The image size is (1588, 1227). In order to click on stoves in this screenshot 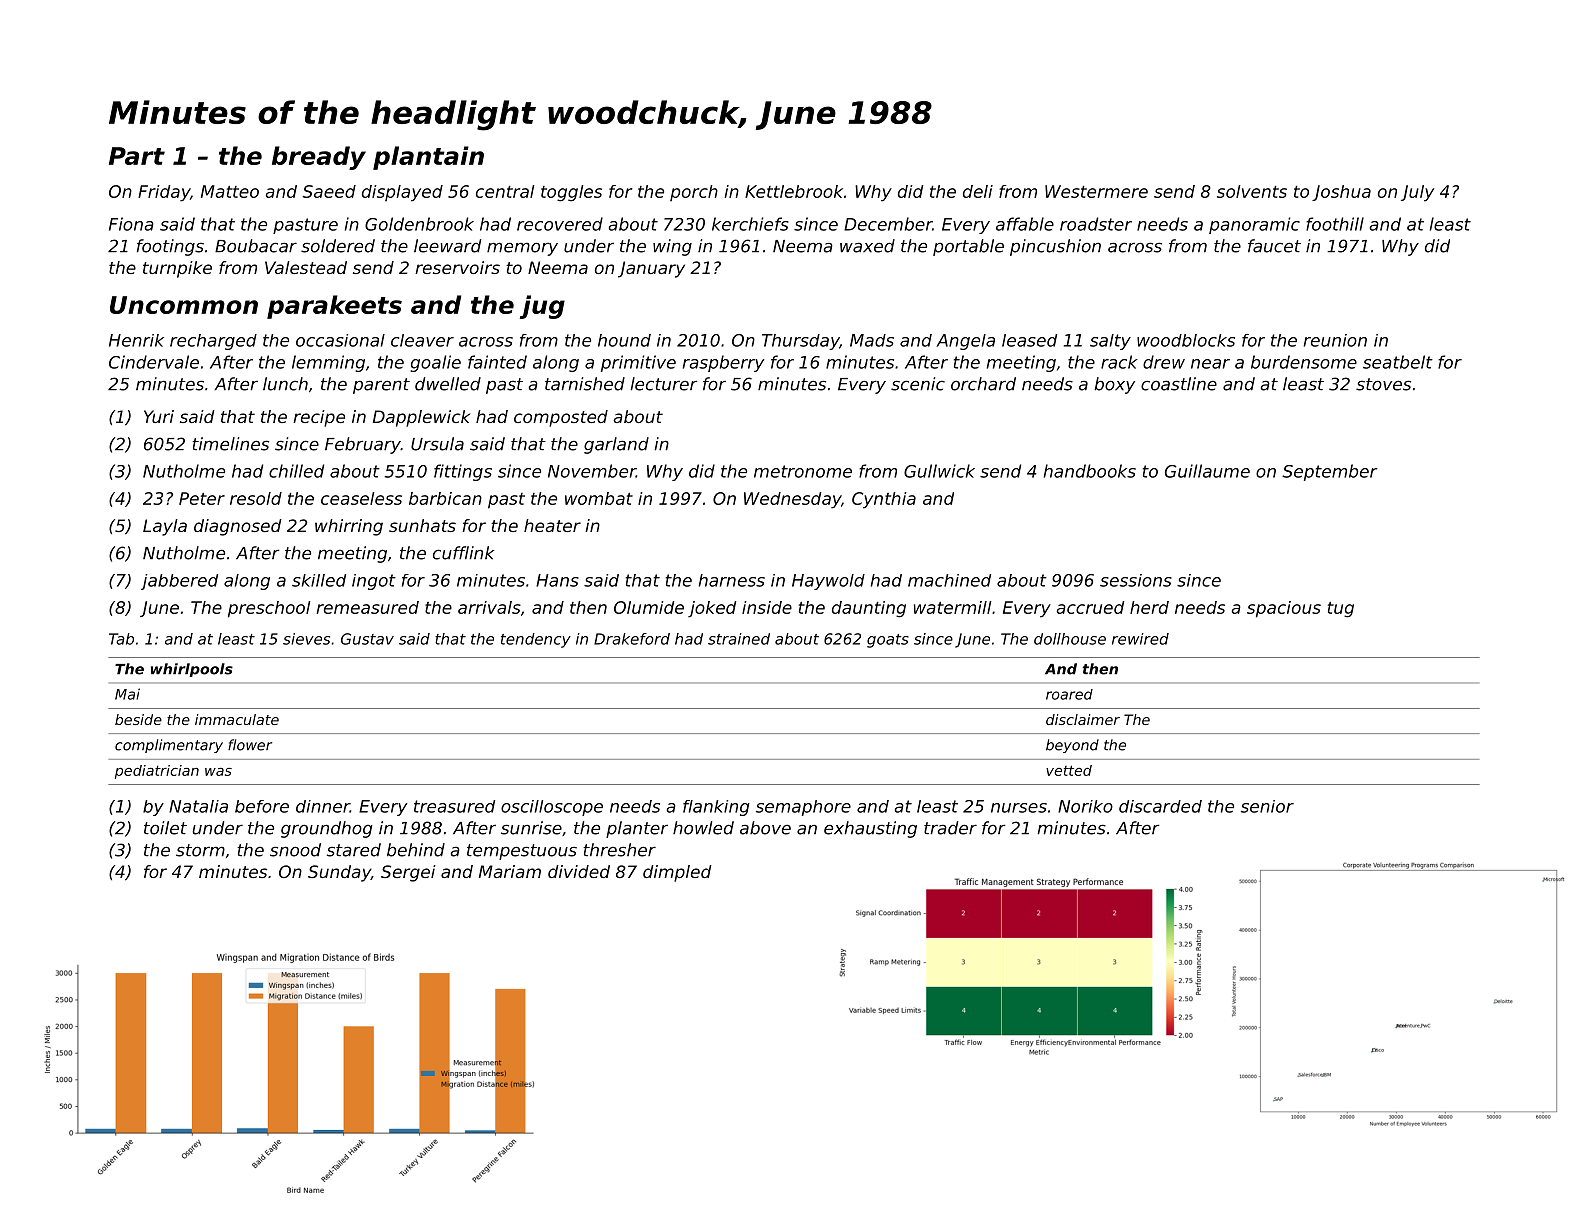, I will do `click(1383, 384)`.
